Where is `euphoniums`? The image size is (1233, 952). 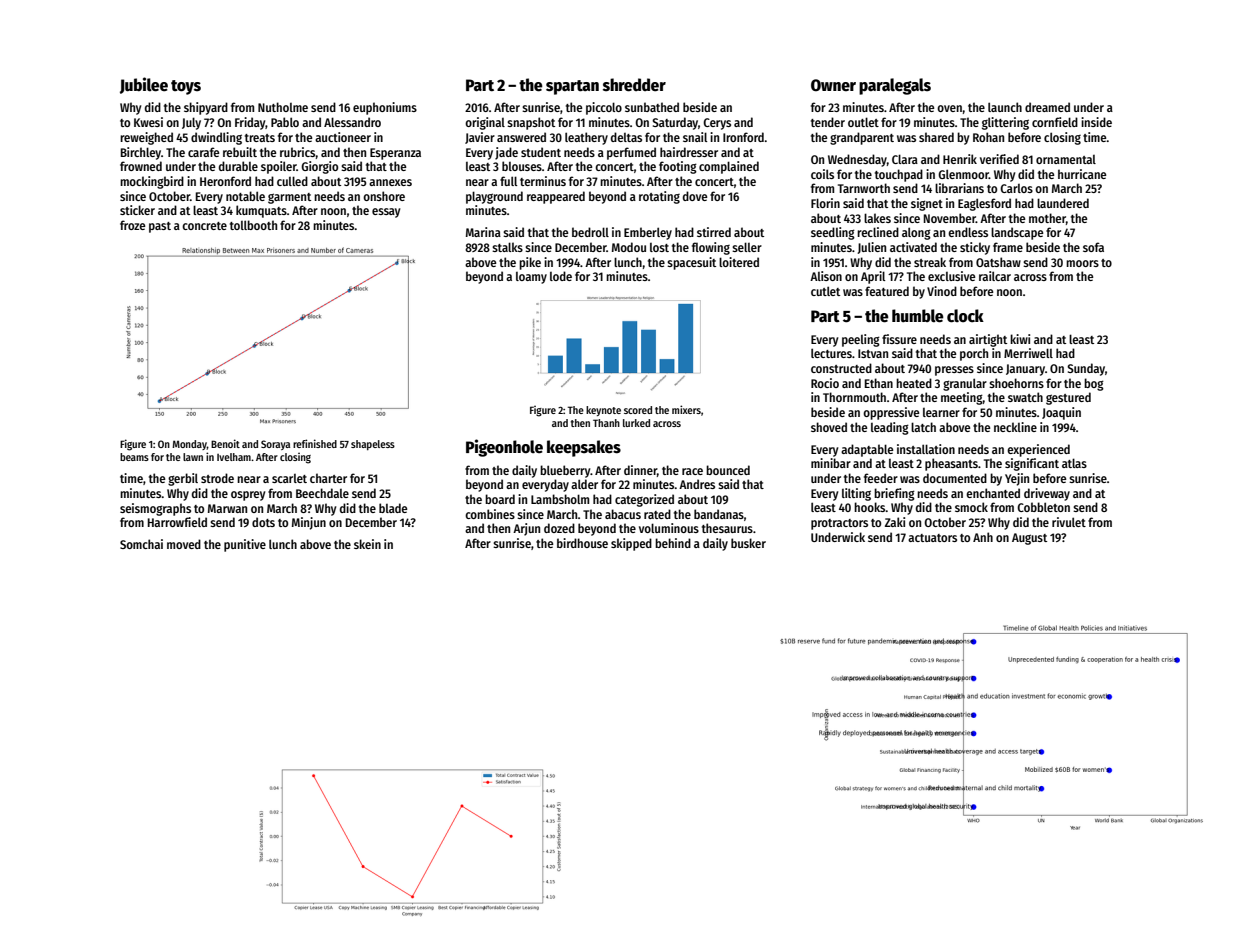
euphoniums is located at coordinates (385, 108).
